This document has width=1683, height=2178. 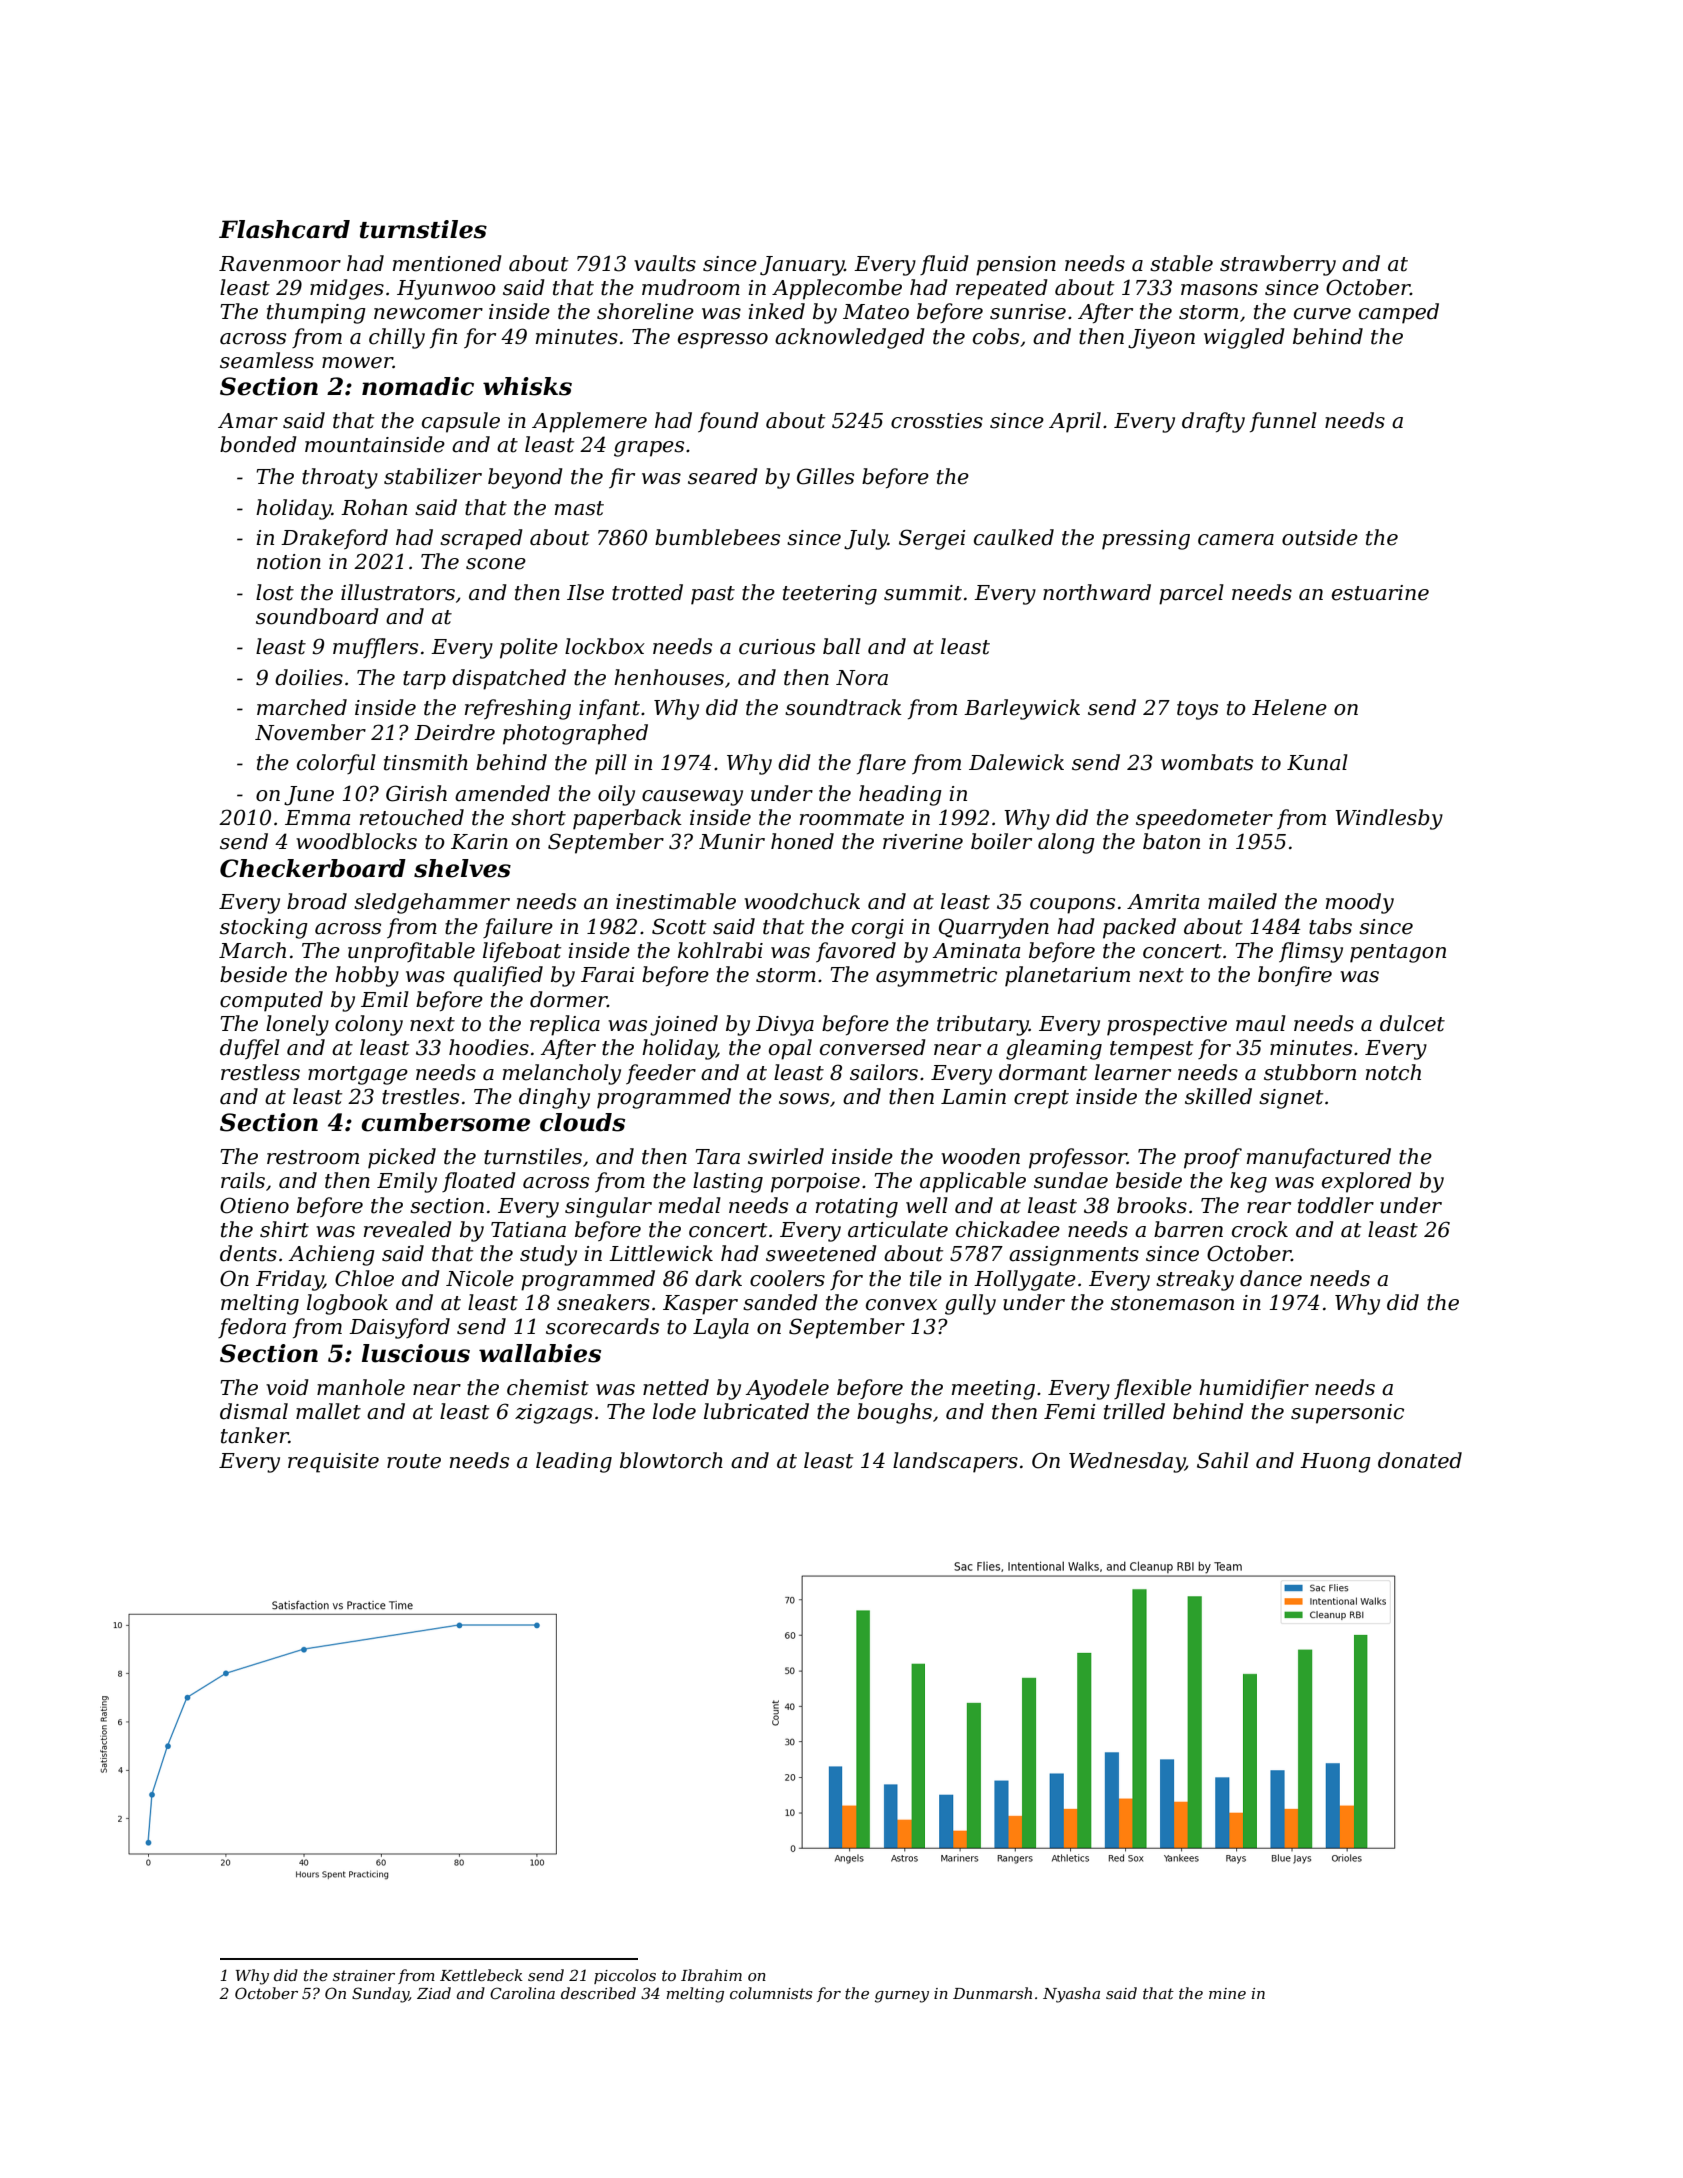 I want to click on Ravenmoor, so click(x=280, y=264).
